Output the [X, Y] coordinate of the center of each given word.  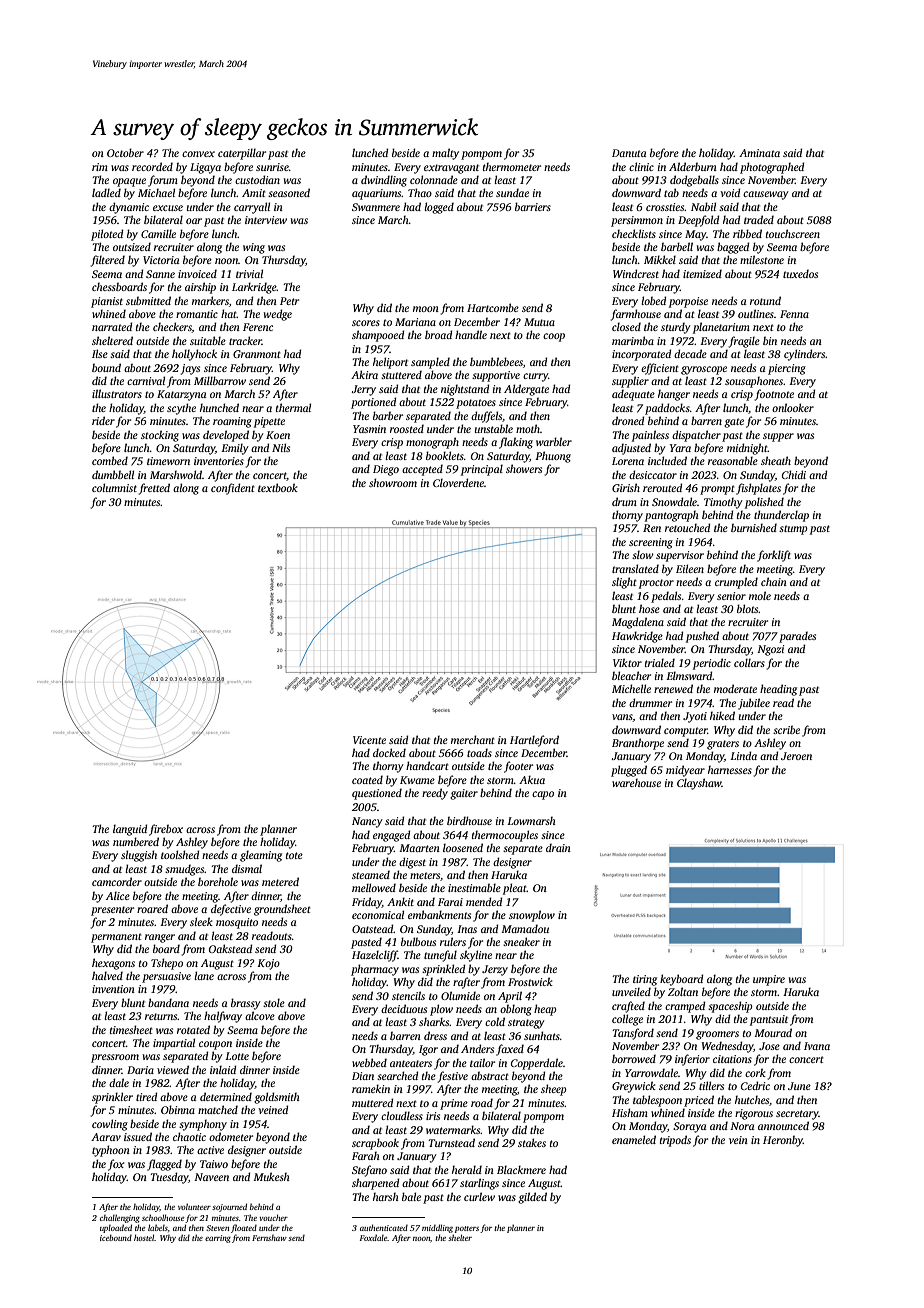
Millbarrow [220, 380]
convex [198, 154]
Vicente [369, 740]
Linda [743, 755]
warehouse [636, 782]
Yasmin [369, 429]
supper [778, 437]
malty [445, 154]
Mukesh [271, 1176]
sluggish [139, 856]
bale [411, 1196]
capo [543, 795]
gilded [532, 1198]
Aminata [759, 153]
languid [130, 830]
